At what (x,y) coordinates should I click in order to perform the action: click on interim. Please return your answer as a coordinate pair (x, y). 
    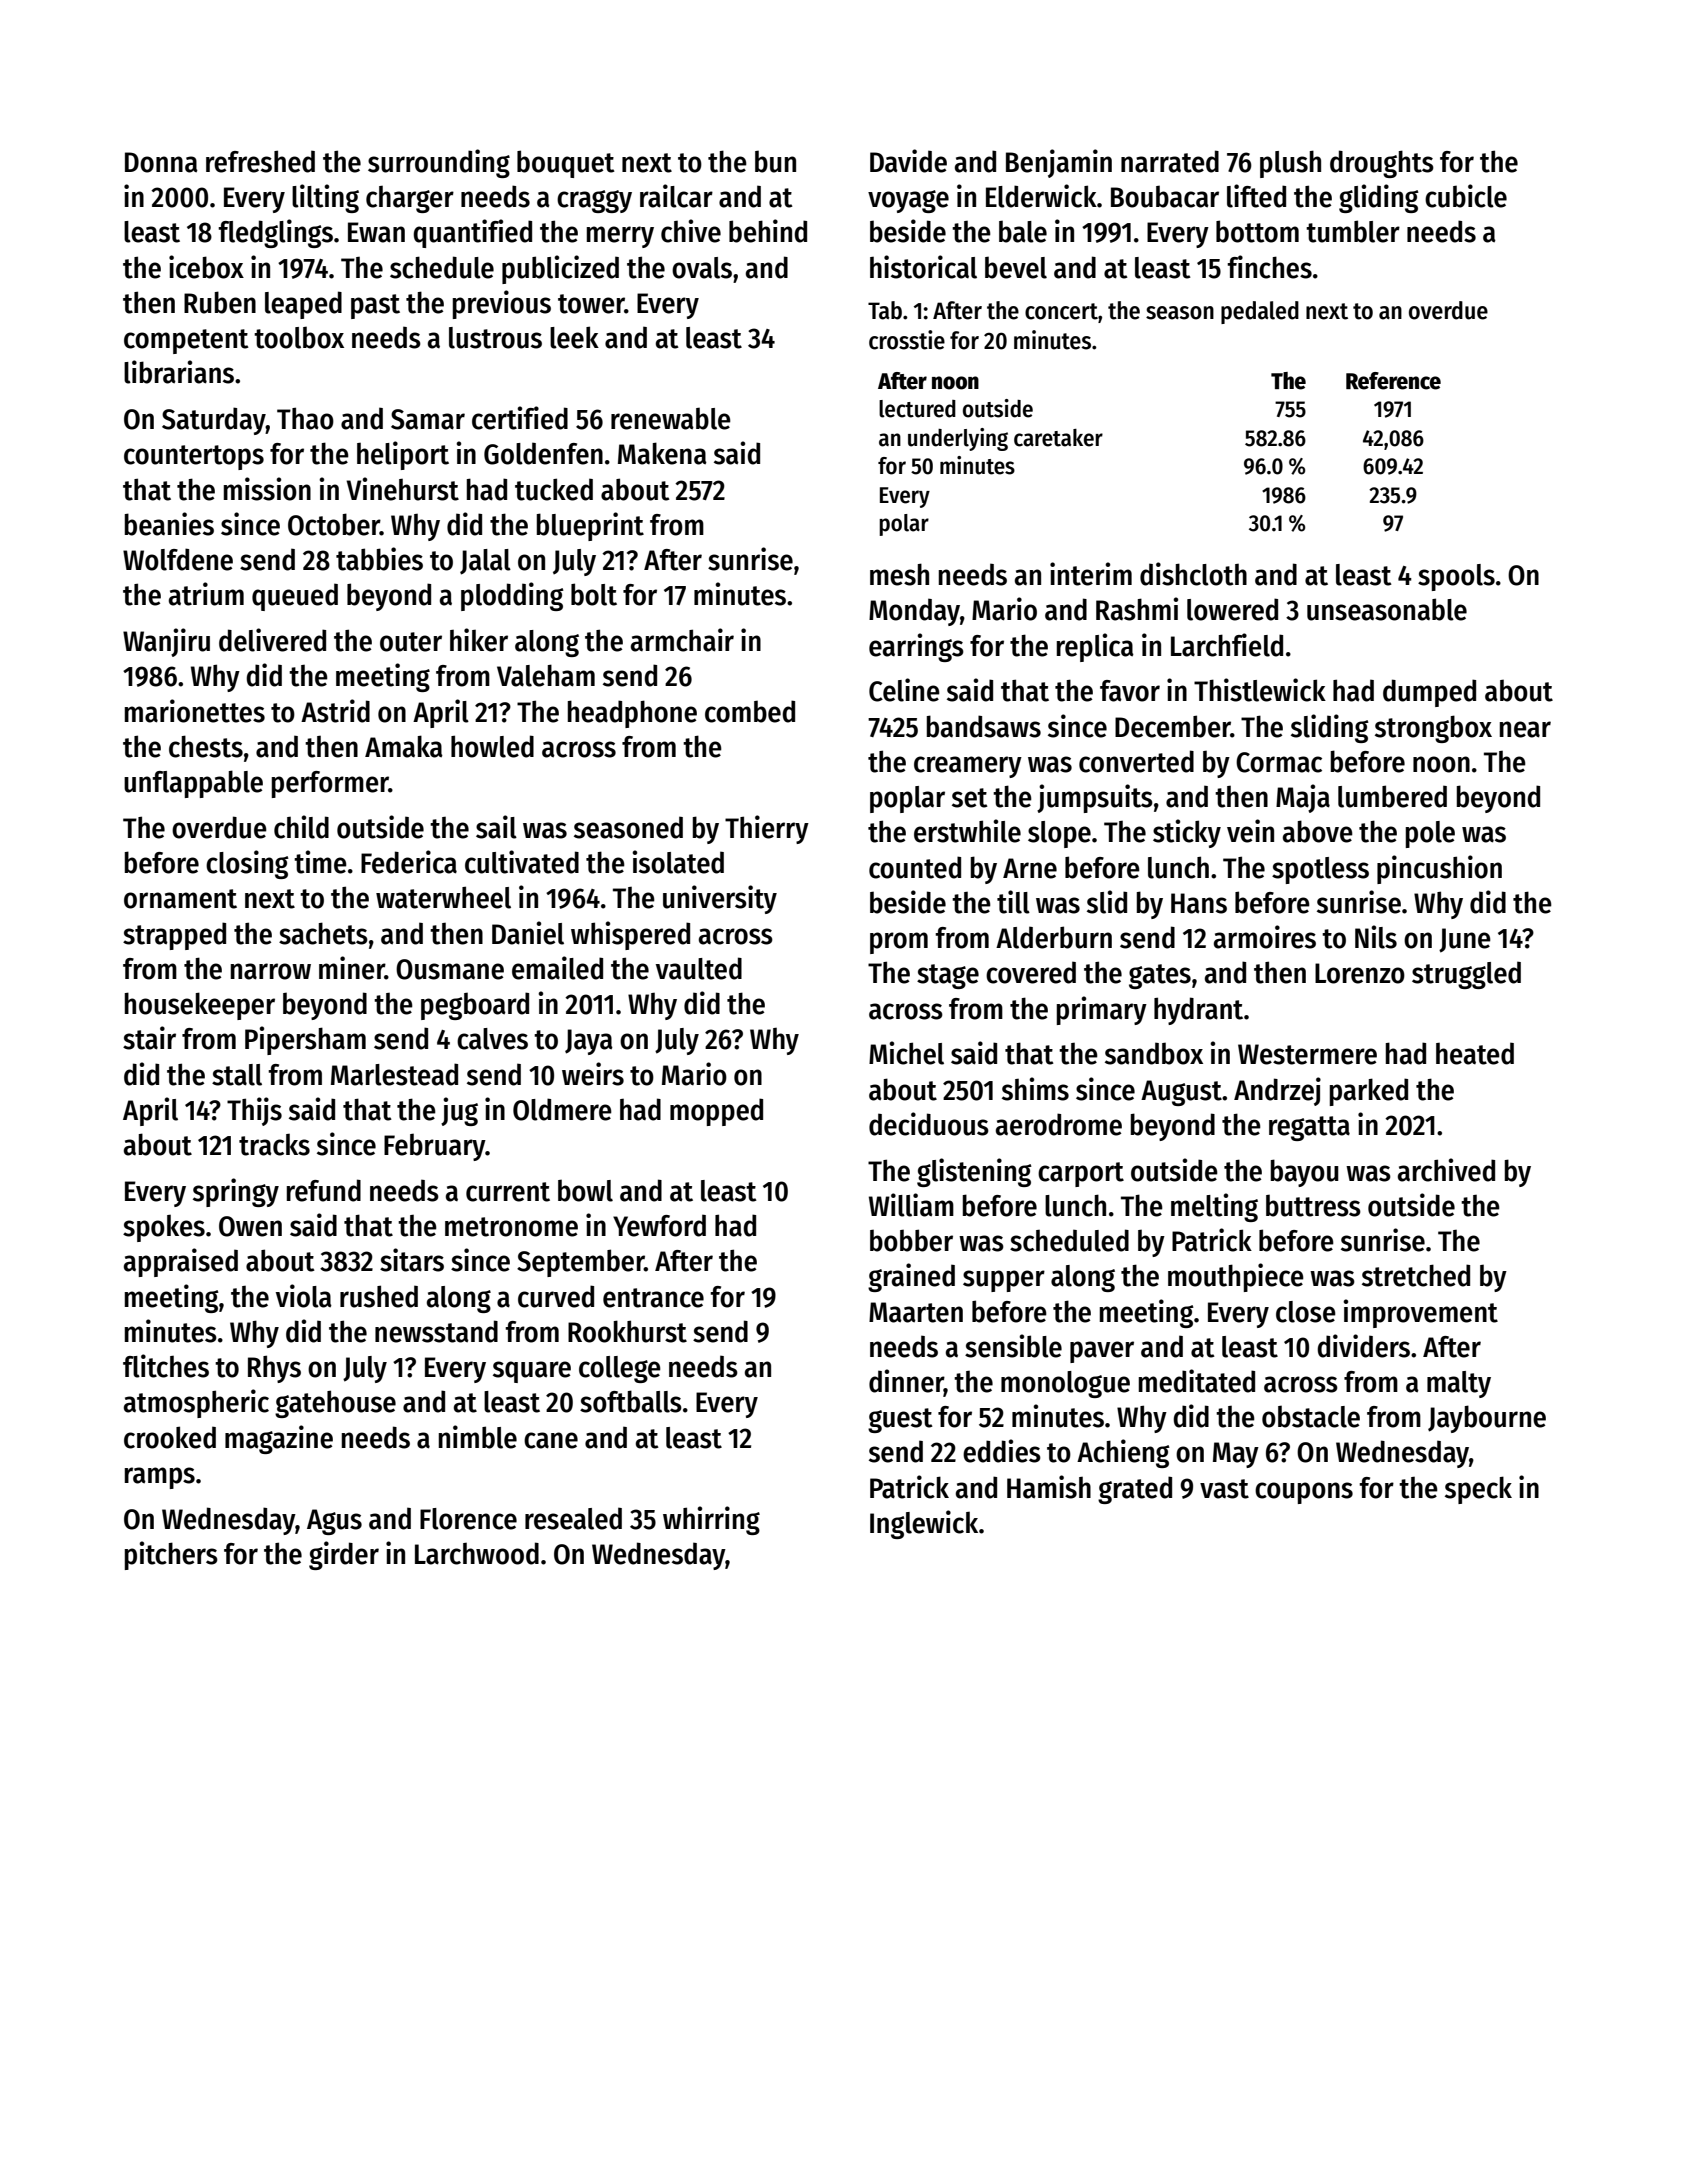
    Looking at the image, I should click on (1091, 574).
